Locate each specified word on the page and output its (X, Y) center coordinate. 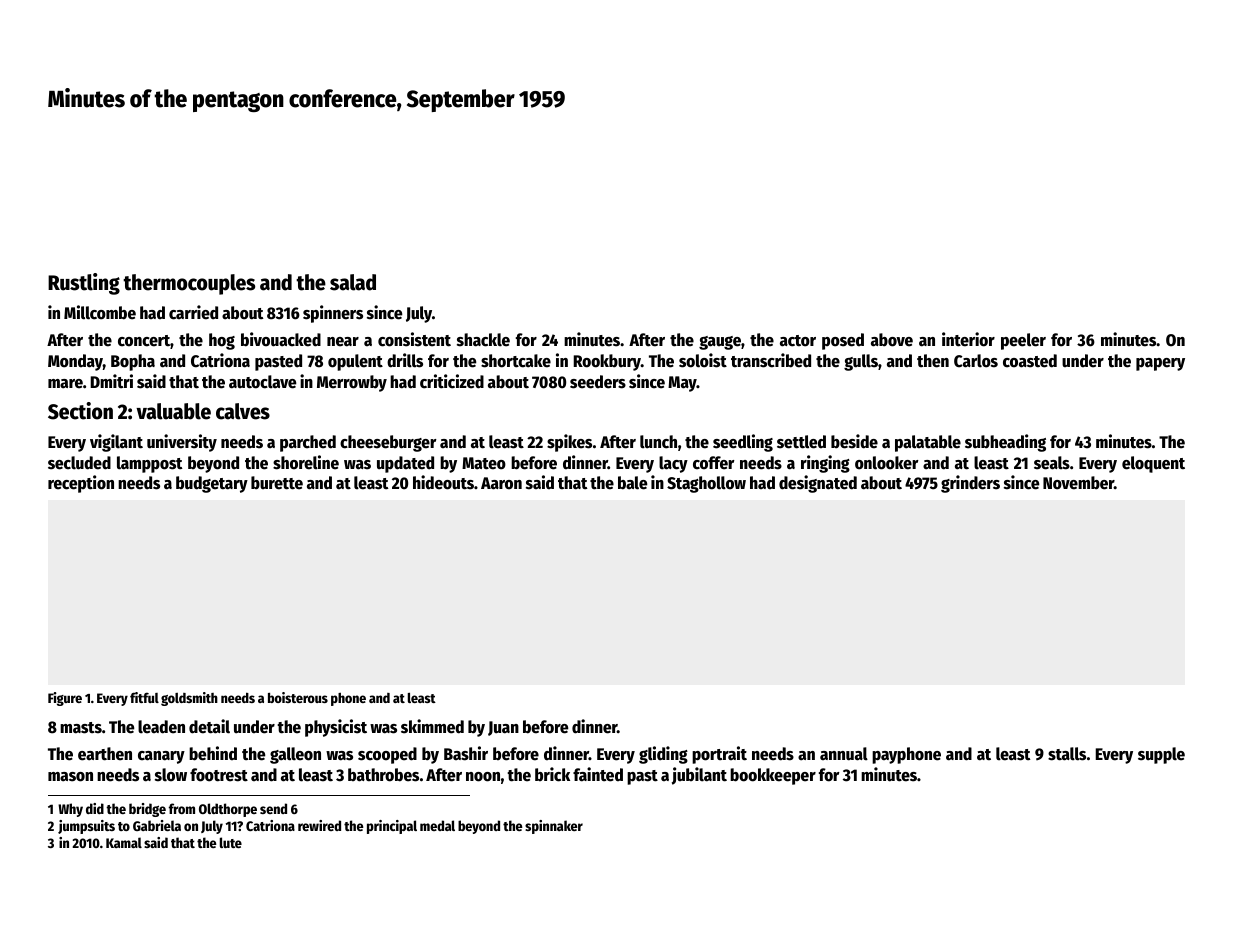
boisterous (298, 697)
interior (968, 339)
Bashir (466, 753)
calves (243, 411)
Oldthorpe (228, 810)
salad (353, 282)
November (1078, 483)
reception (81, 484)
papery (1160, 364)
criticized (452, 381)
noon (483, 777)
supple (1161, 755)
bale (632, 483)
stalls (1067, 754)
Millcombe (100, 312)
